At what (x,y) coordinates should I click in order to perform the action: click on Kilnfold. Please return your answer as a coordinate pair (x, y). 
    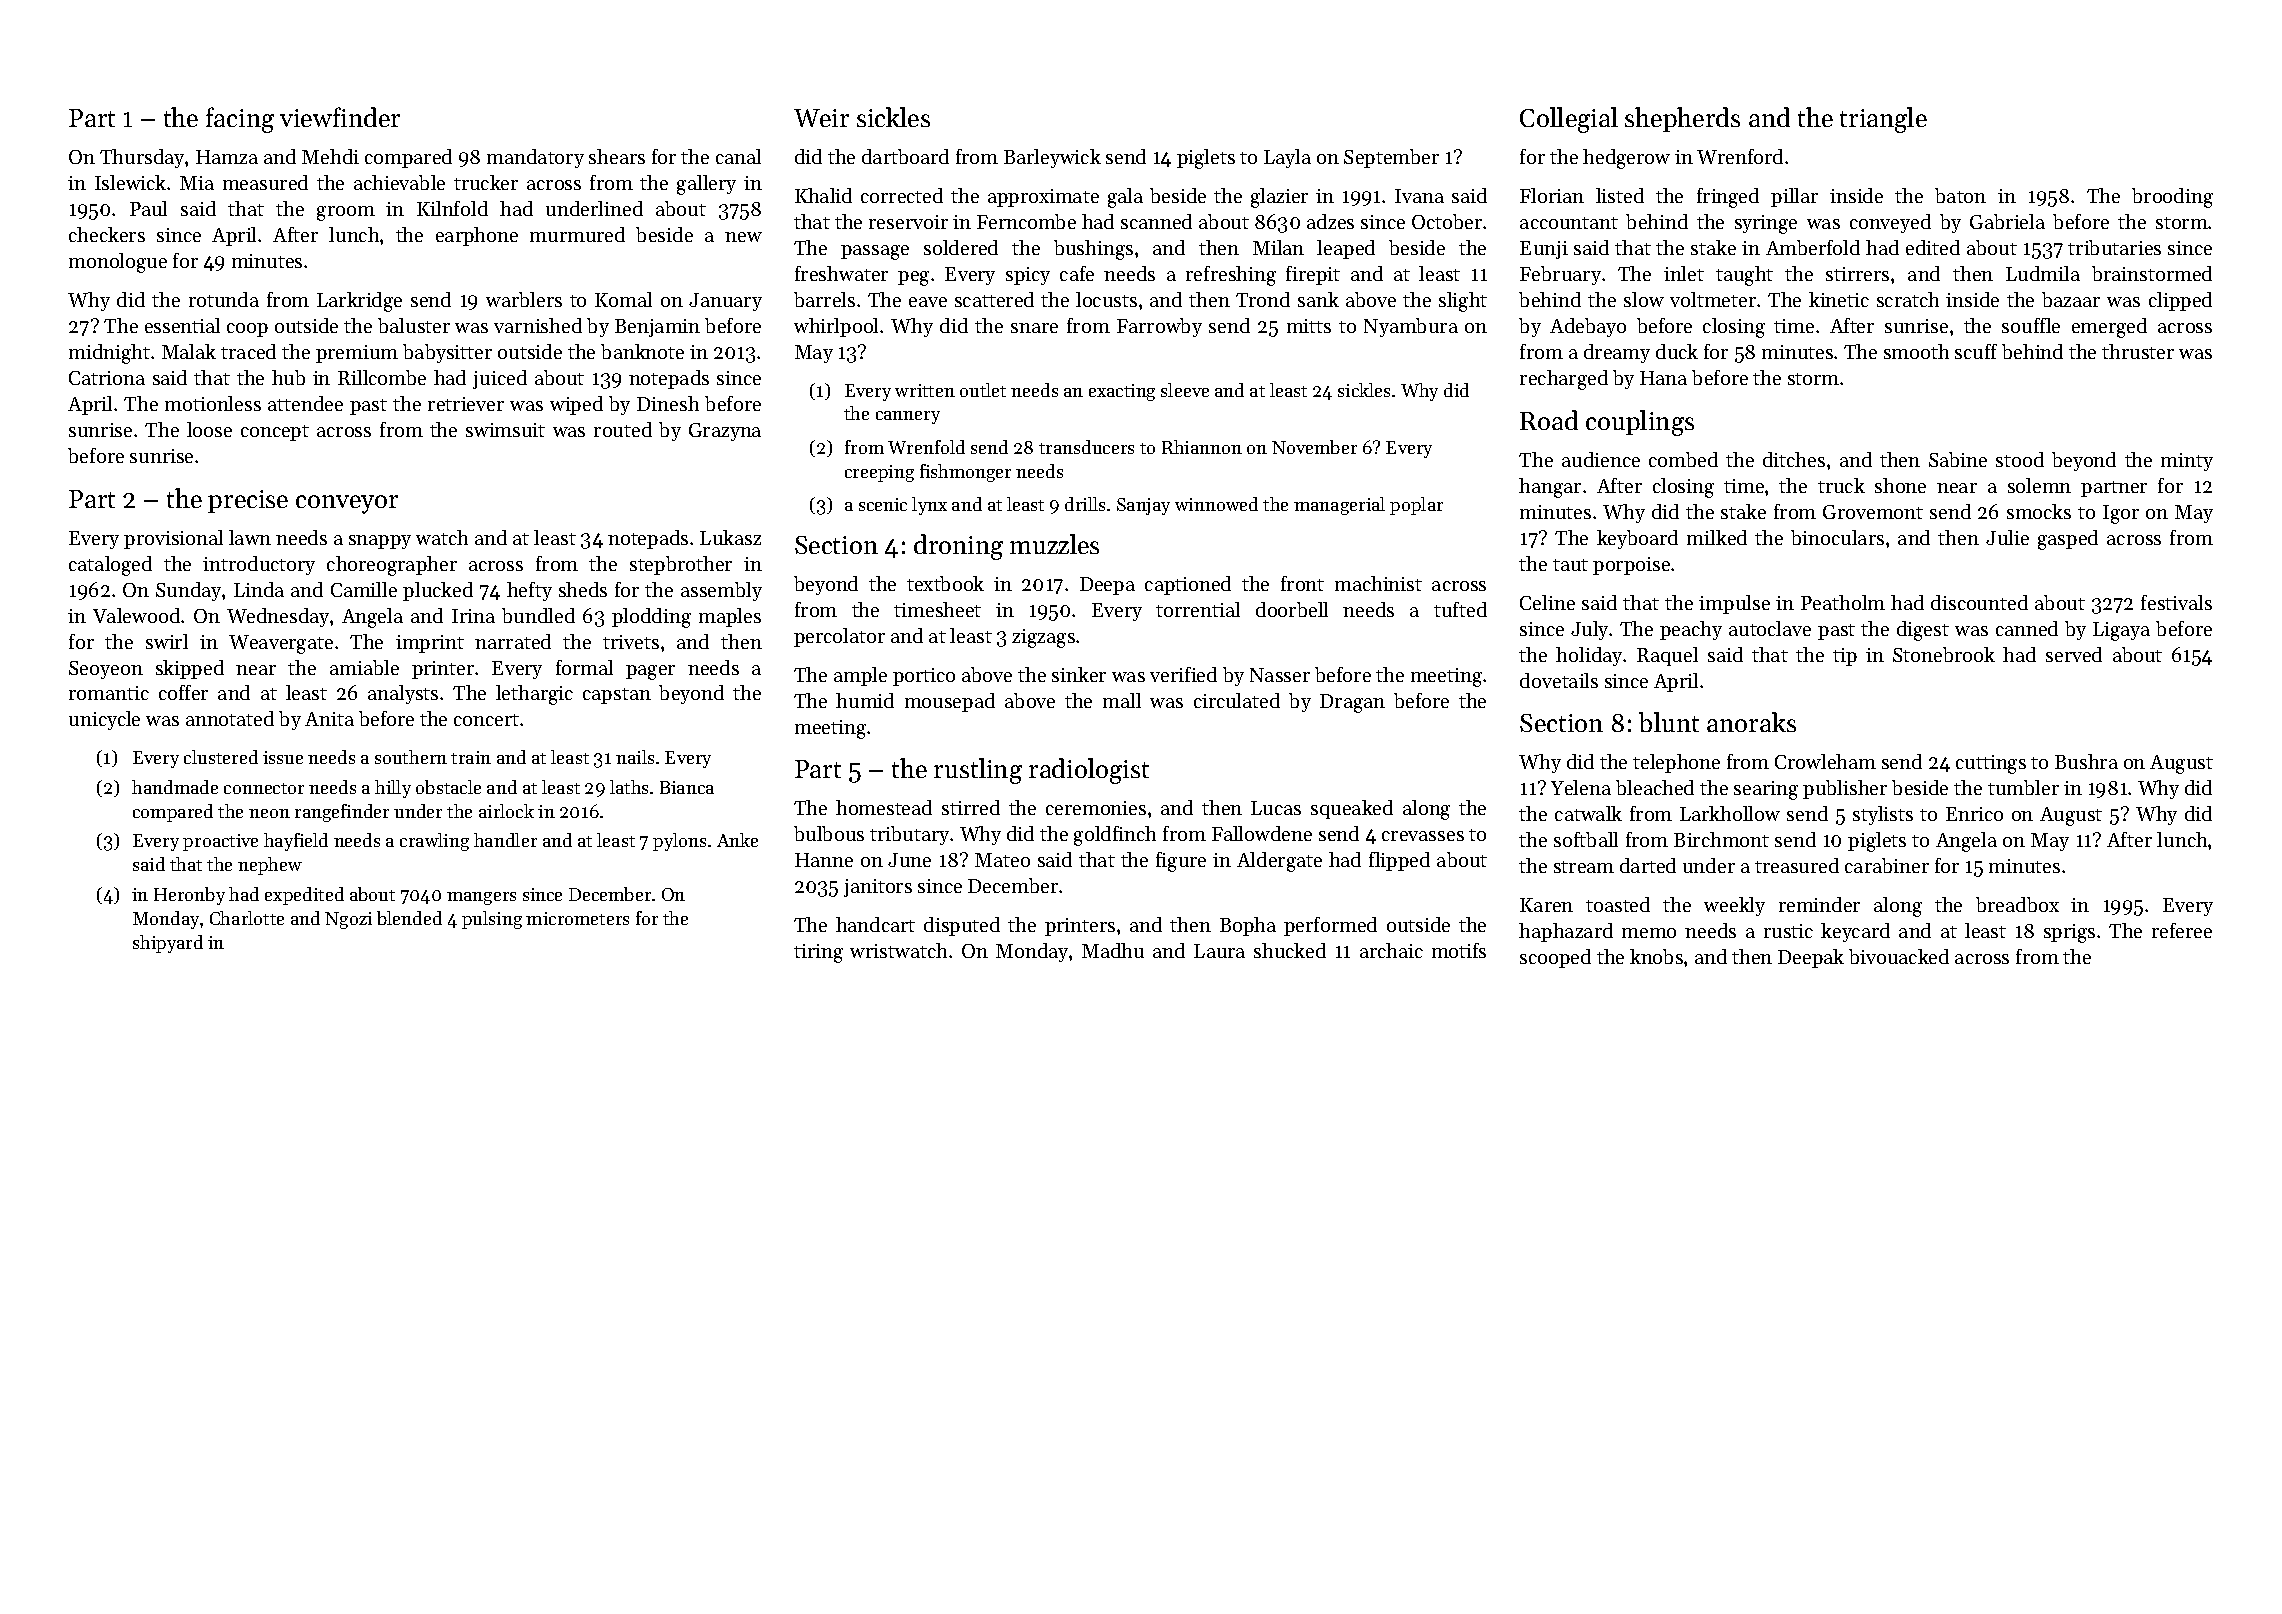
    Looking at the image, I should click on (452, 208).
